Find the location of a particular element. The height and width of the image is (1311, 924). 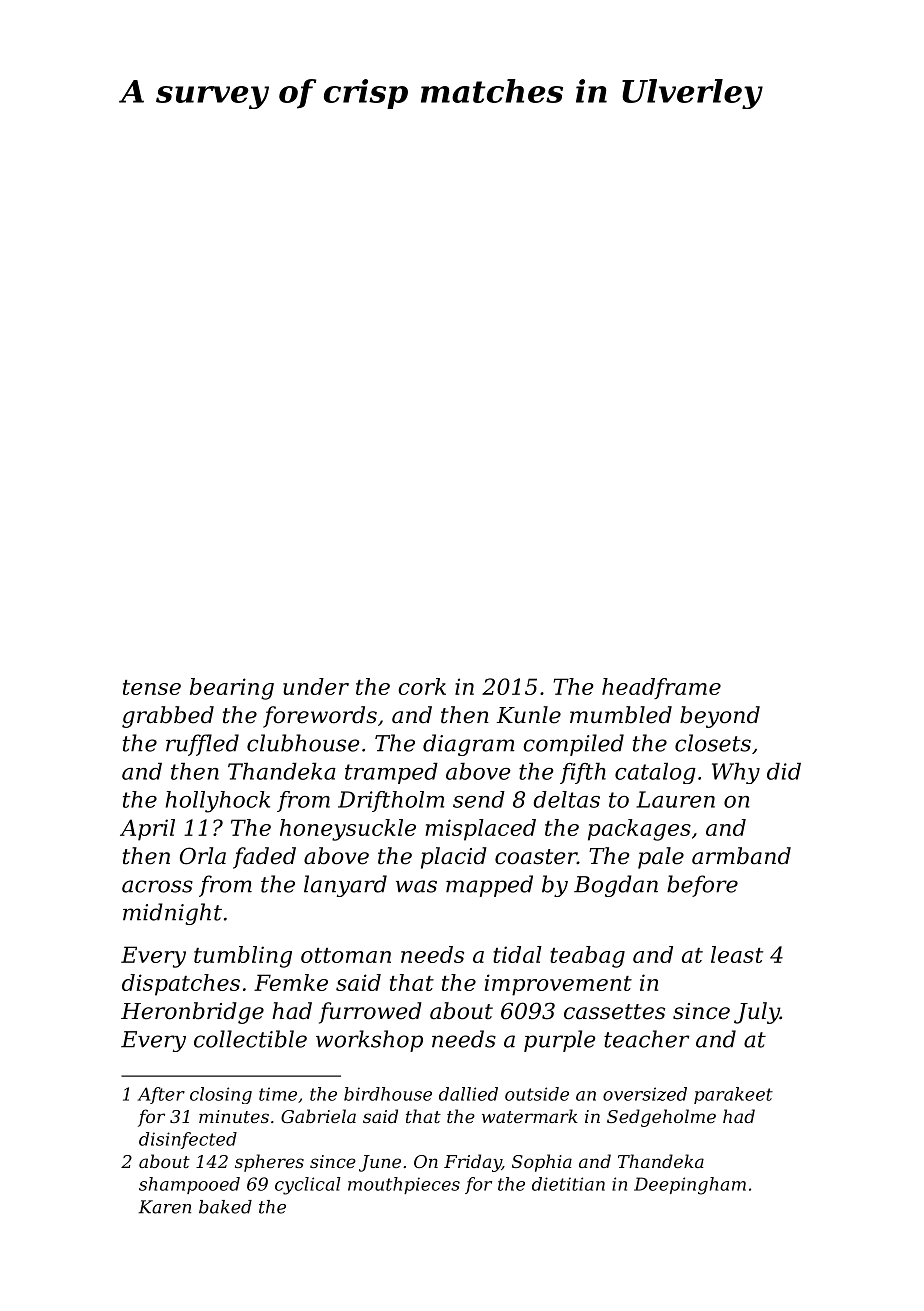

tense is located at coordinates (152, 687).
